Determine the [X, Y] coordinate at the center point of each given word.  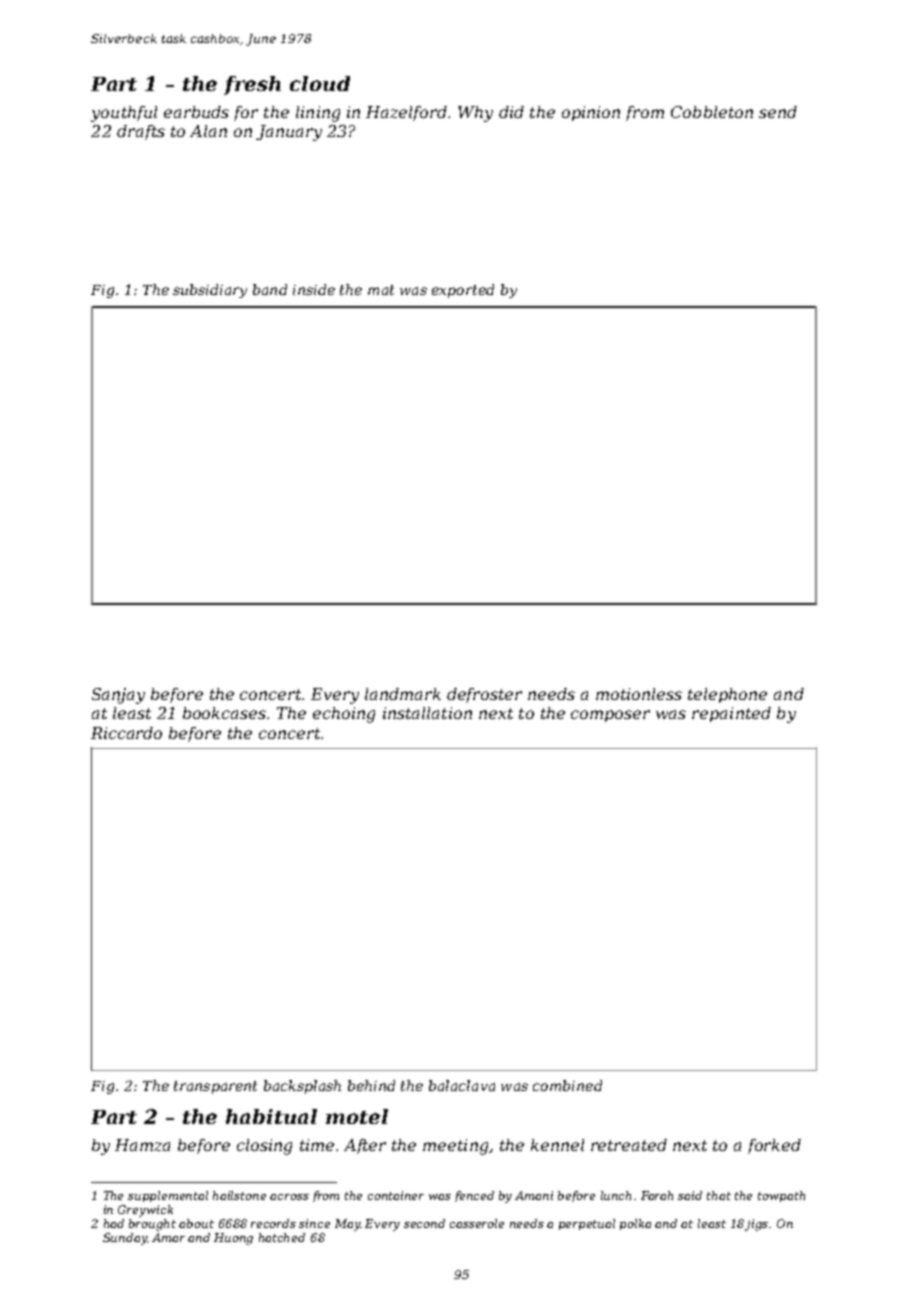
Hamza [142, 1145]
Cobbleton [712, 112]
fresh [252, 85]
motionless [639, 694]
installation [427, 713]
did [511, 112]
